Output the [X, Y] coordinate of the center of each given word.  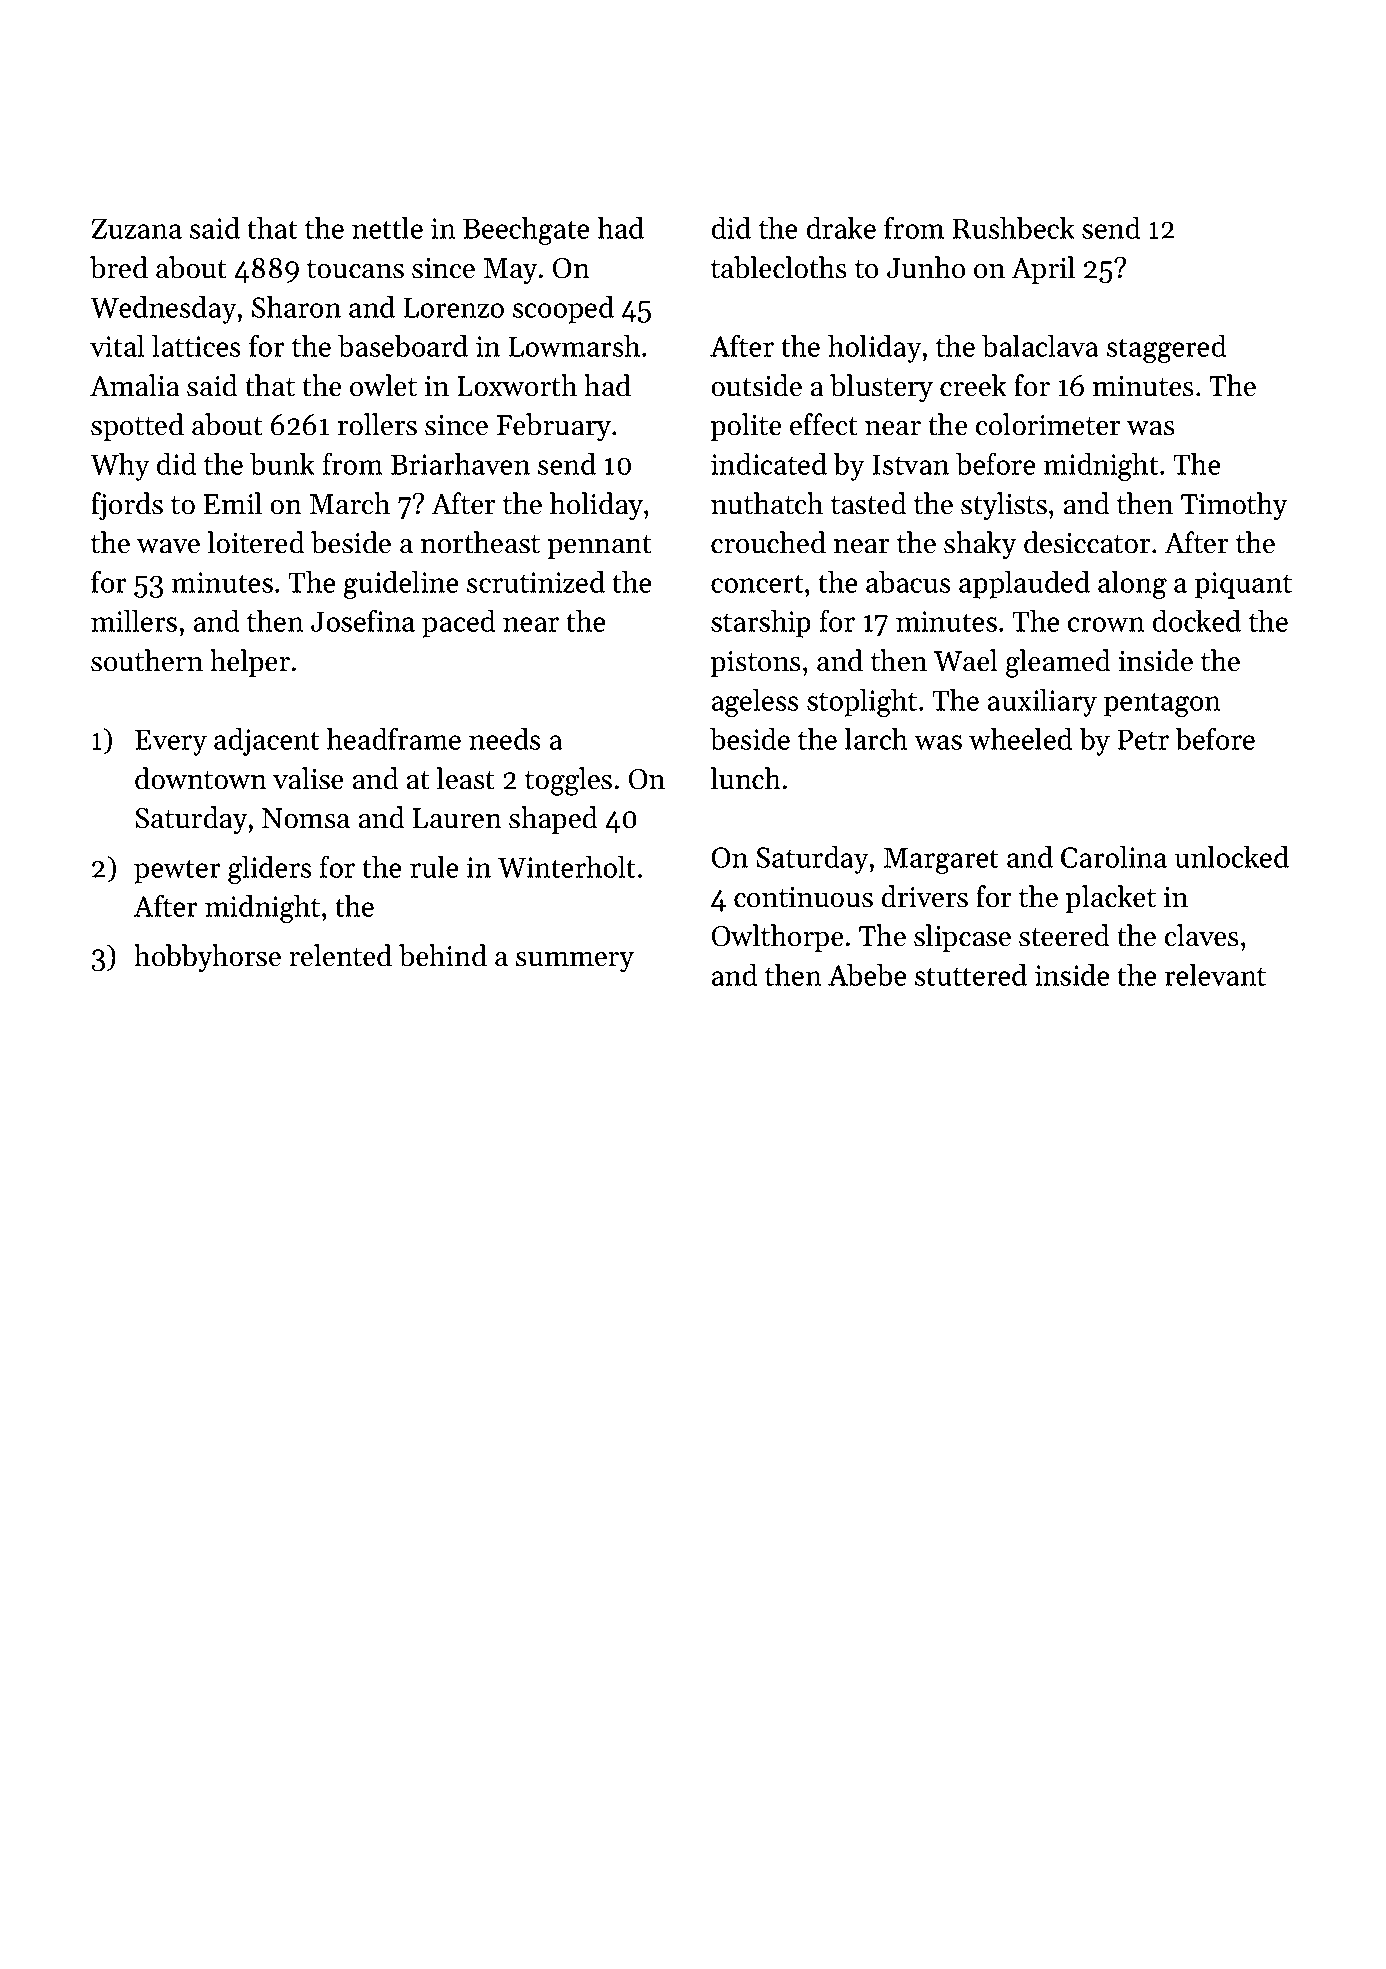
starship [761, 624]
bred [119, 267]
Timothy [1234, 506]
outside [756, 385]
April [1043, 270]
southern [147, 660]
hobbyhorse [207, 958]
